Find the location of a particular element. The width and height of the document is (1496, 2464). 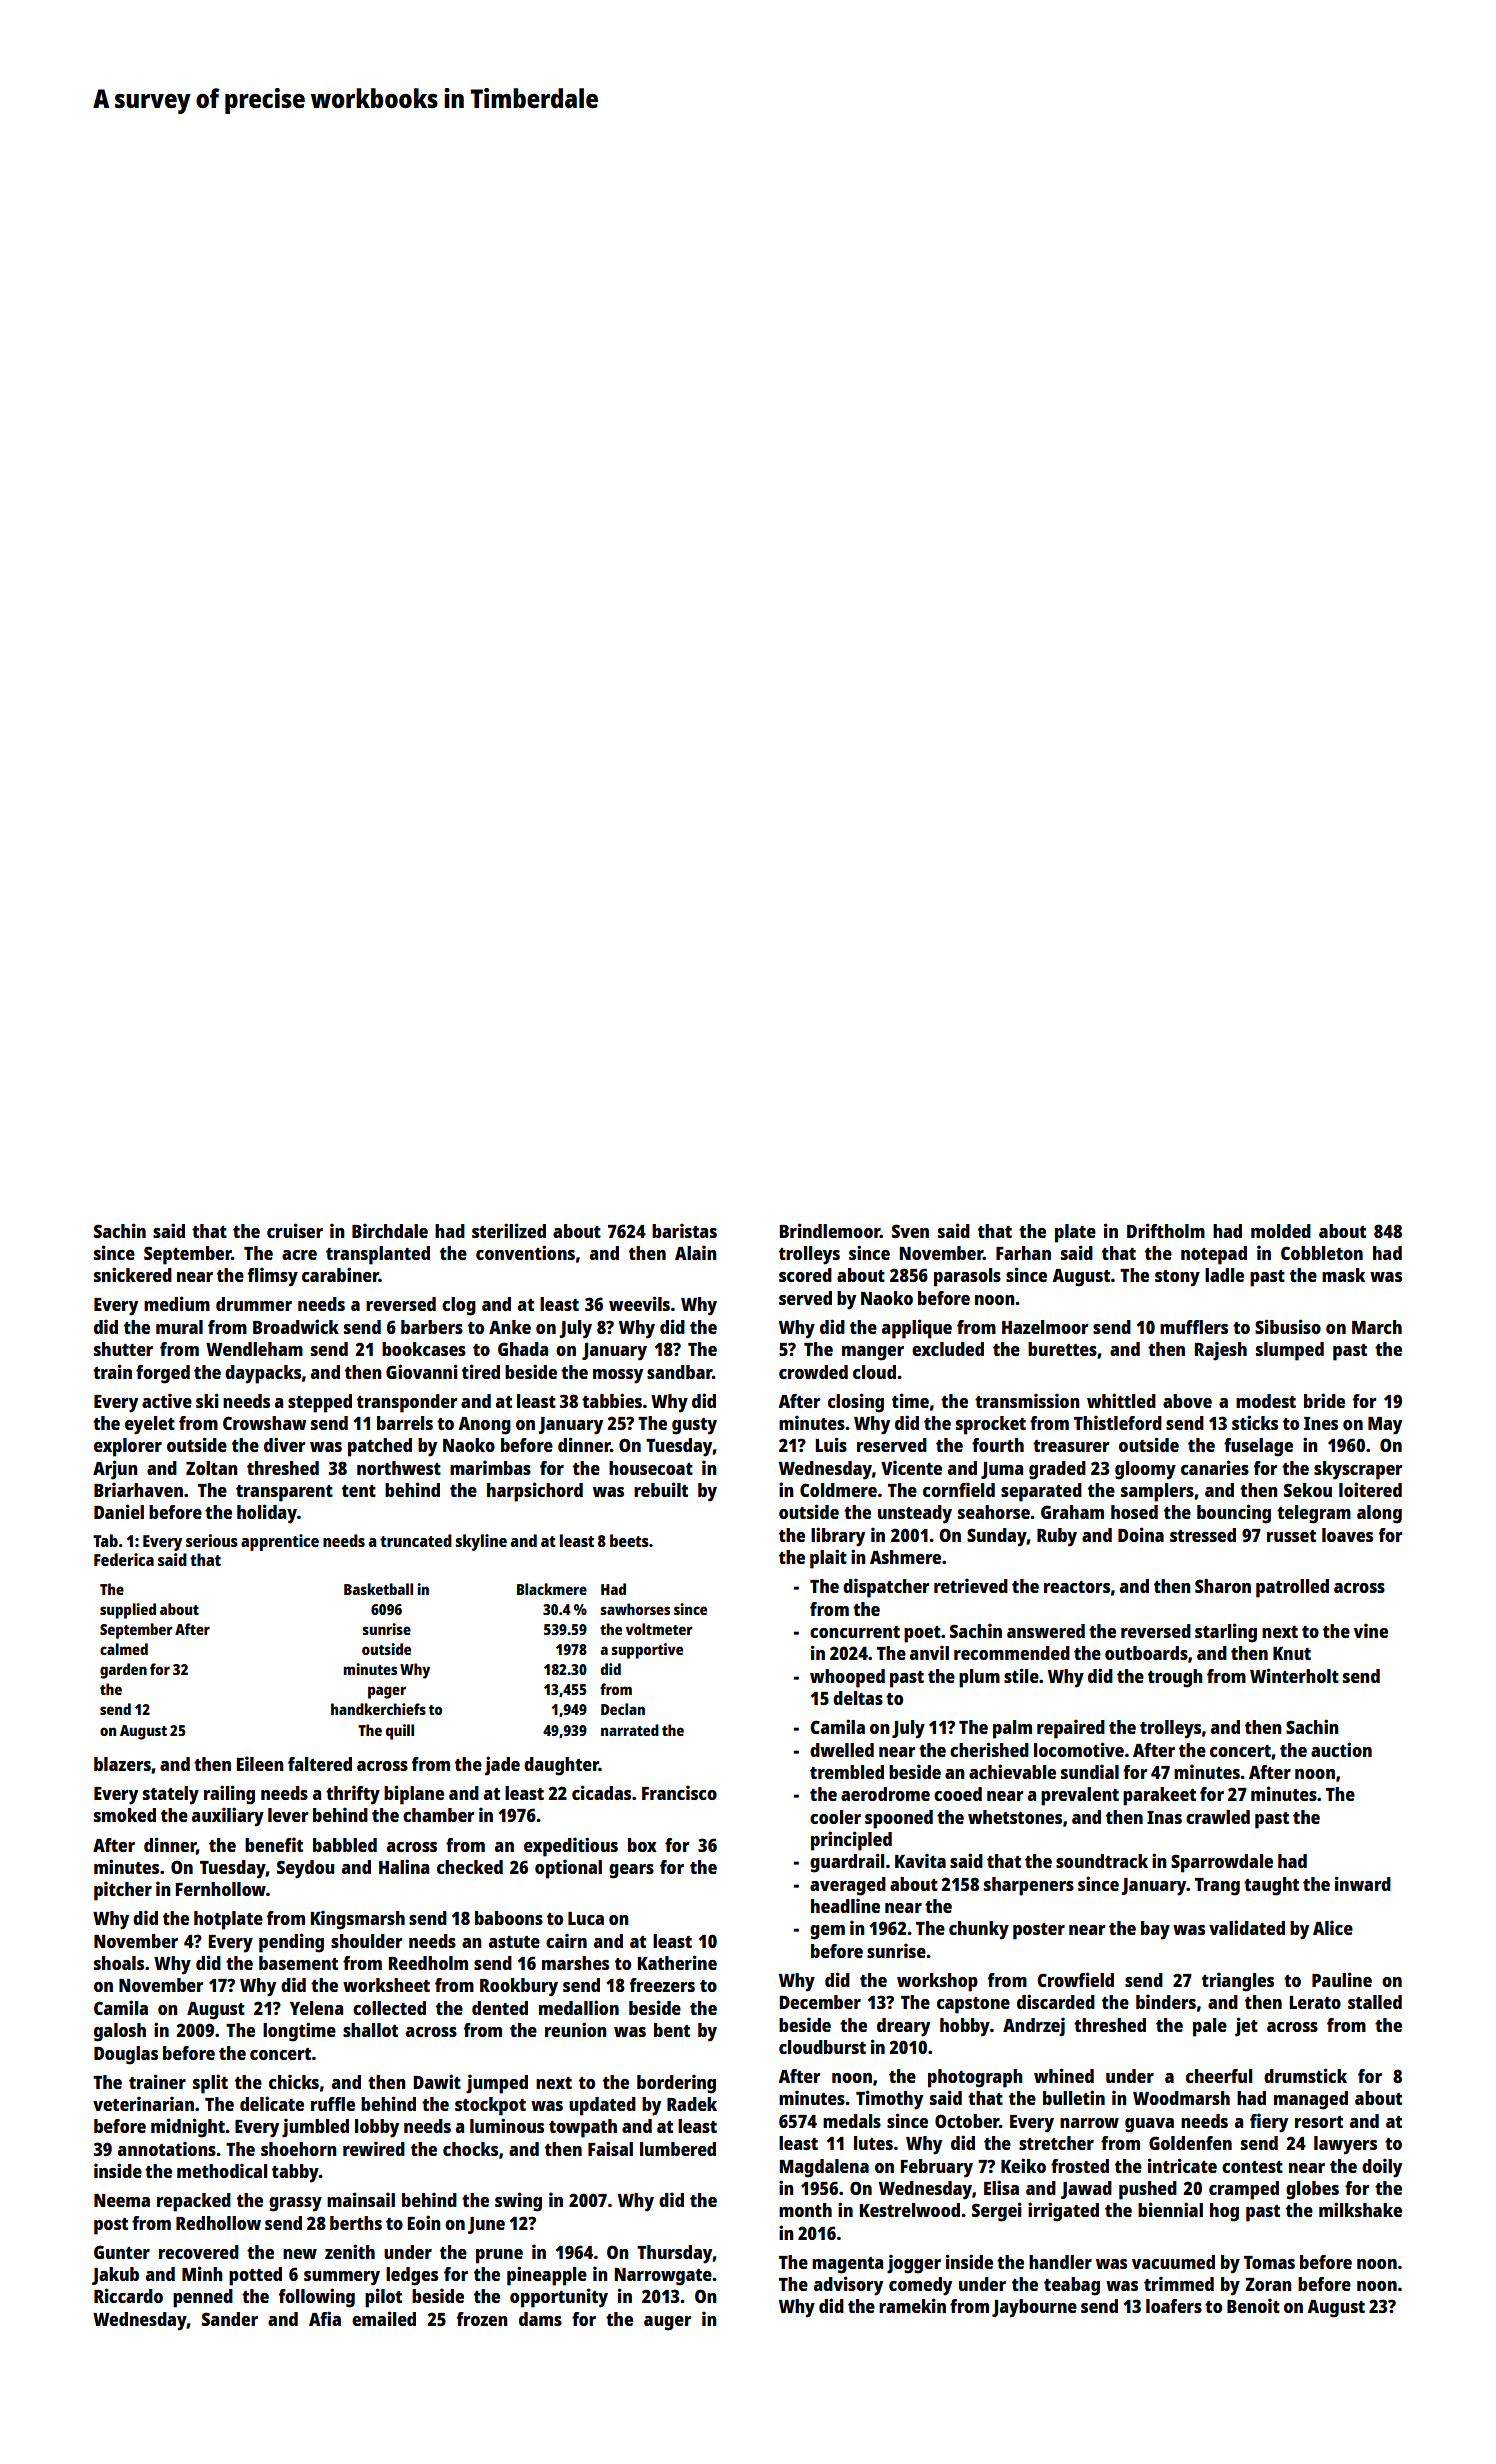

contest is located at coordinates (1252, 2167).
